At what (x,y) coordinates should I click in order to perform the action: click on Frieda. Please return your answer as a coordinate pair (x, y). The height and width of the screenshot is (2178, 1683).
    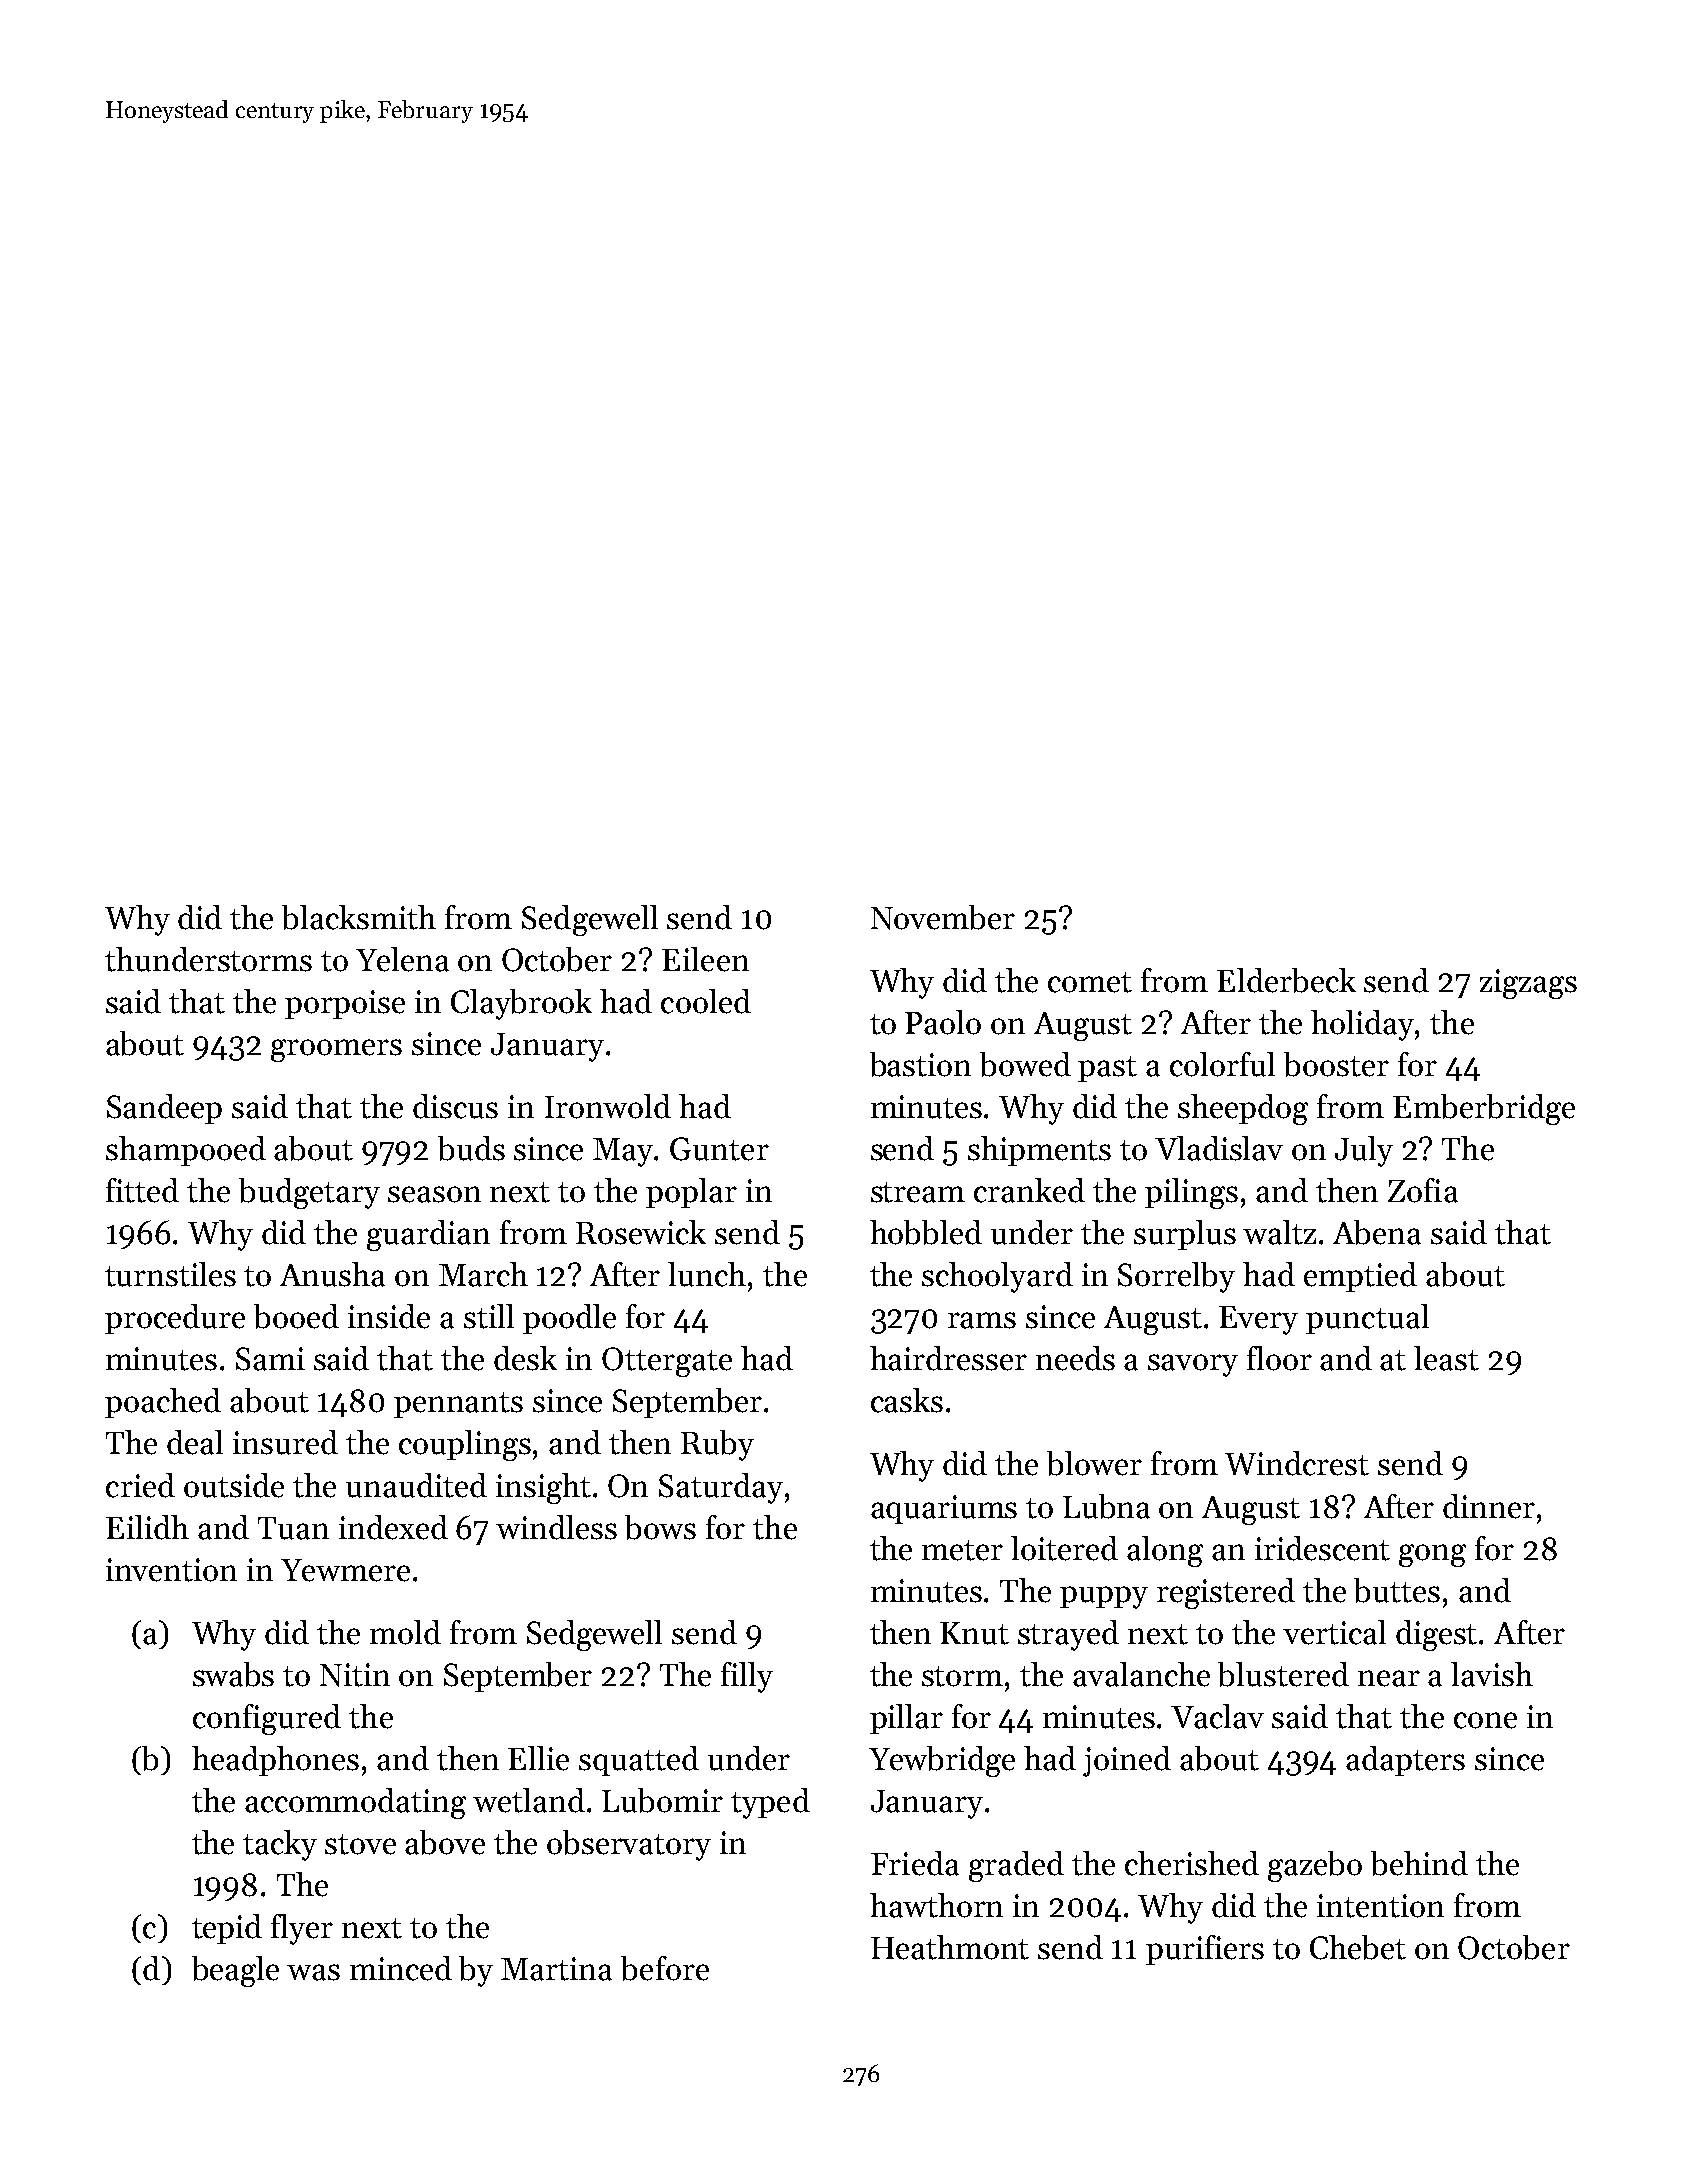
    Looking at the image, I should click on (915, 1863).
